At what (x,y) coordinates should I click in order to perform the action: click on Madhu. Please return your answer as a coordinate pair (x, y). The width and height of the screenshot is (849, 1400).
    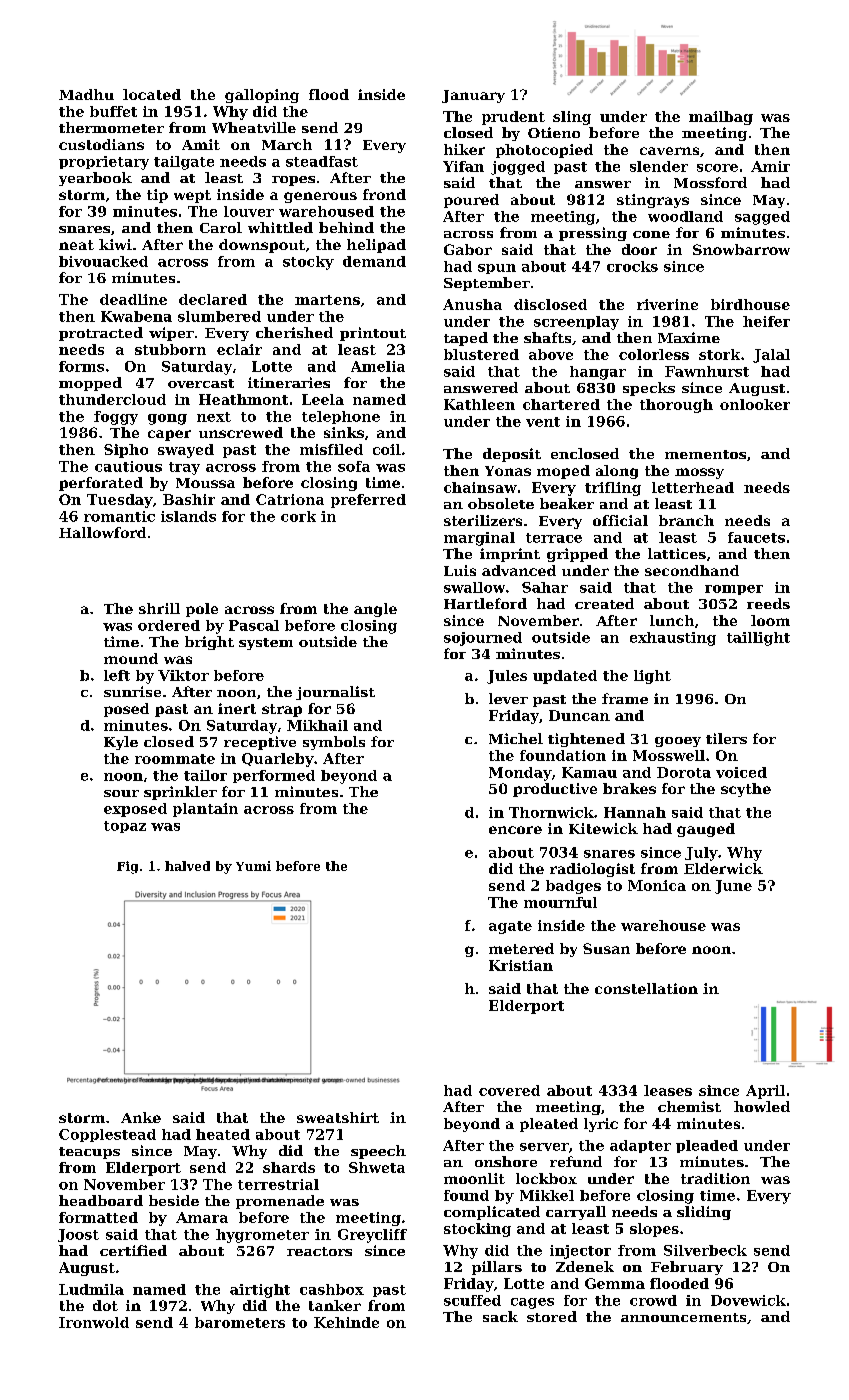
    Looking at the image, I should click on (86, 94).
